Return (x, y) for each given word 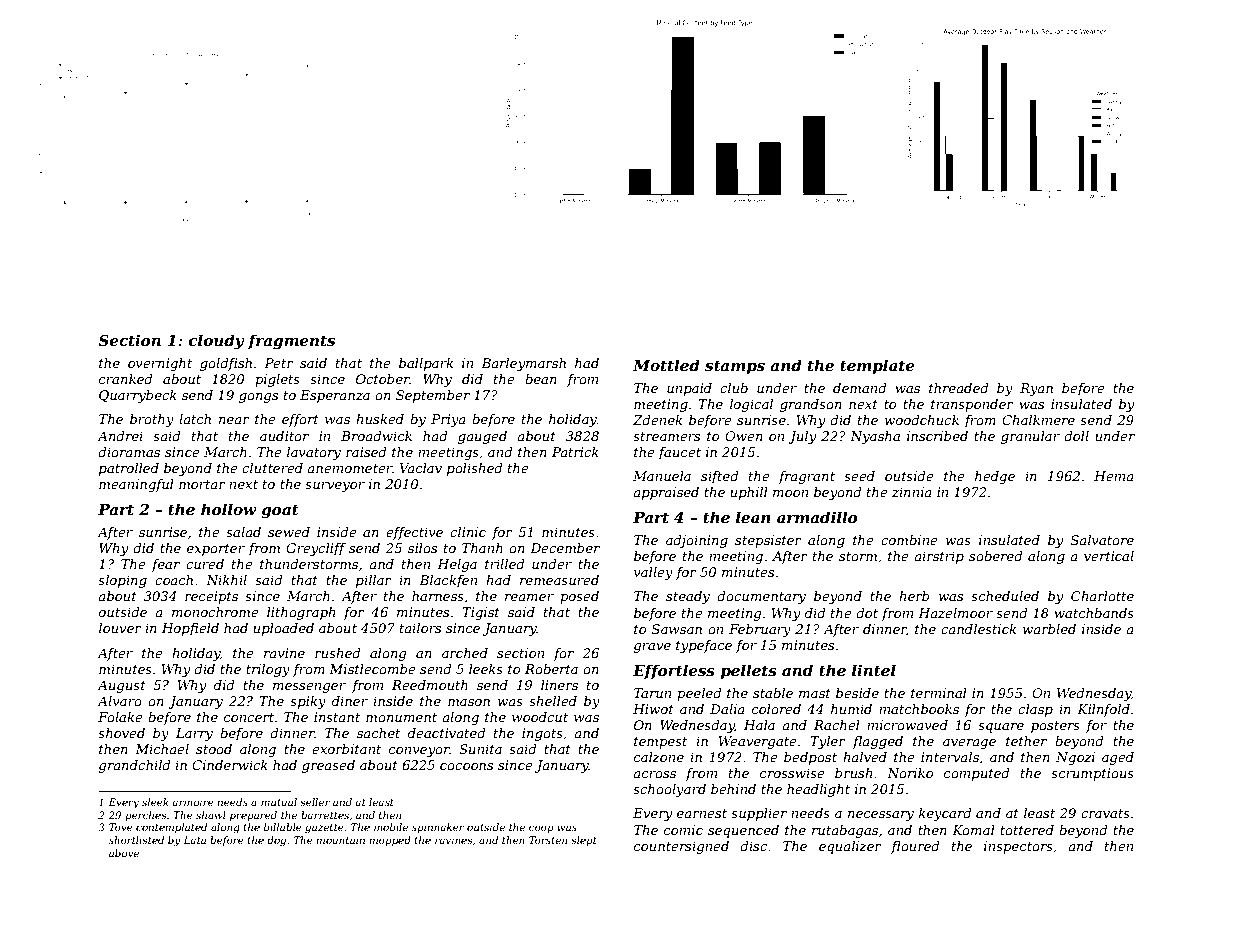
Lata (194, 840)
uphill (749, 493)
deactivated (447, 733)
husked (380, 419)
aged (1118, 758)
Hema (1114, 476)
